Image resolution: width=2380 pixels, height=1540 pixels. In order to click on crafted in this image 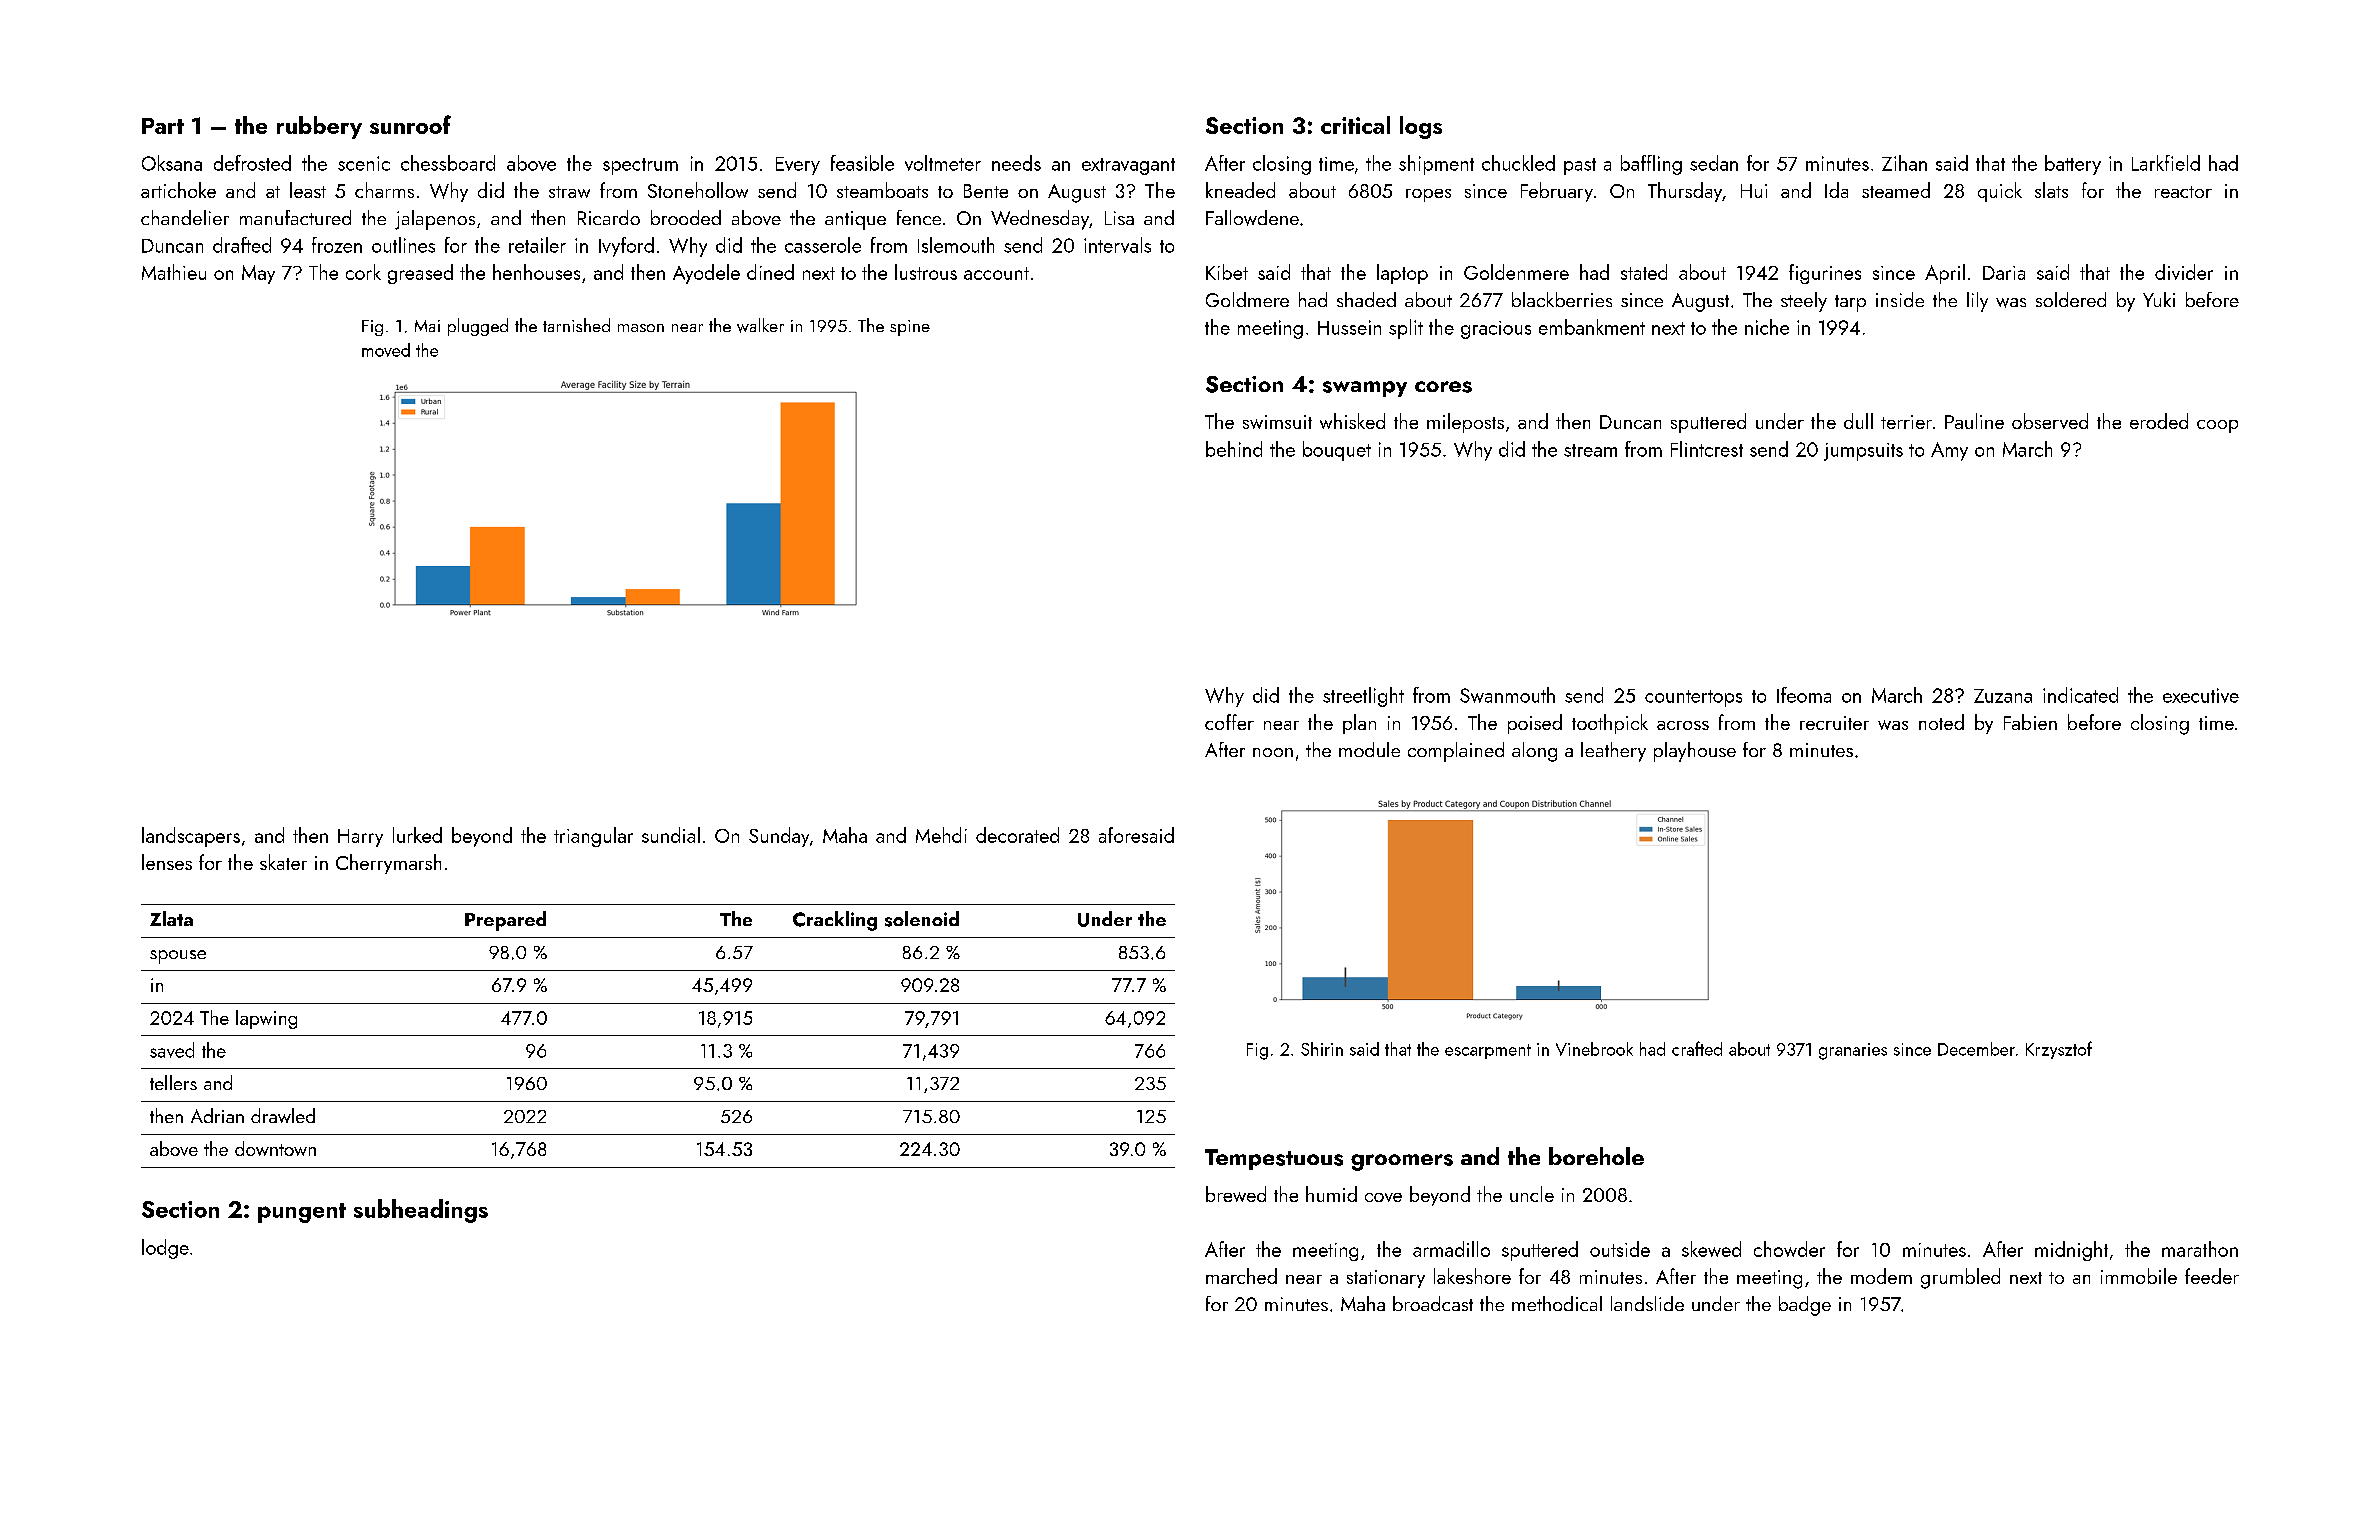, I will do `click(1697, 1048)`.
